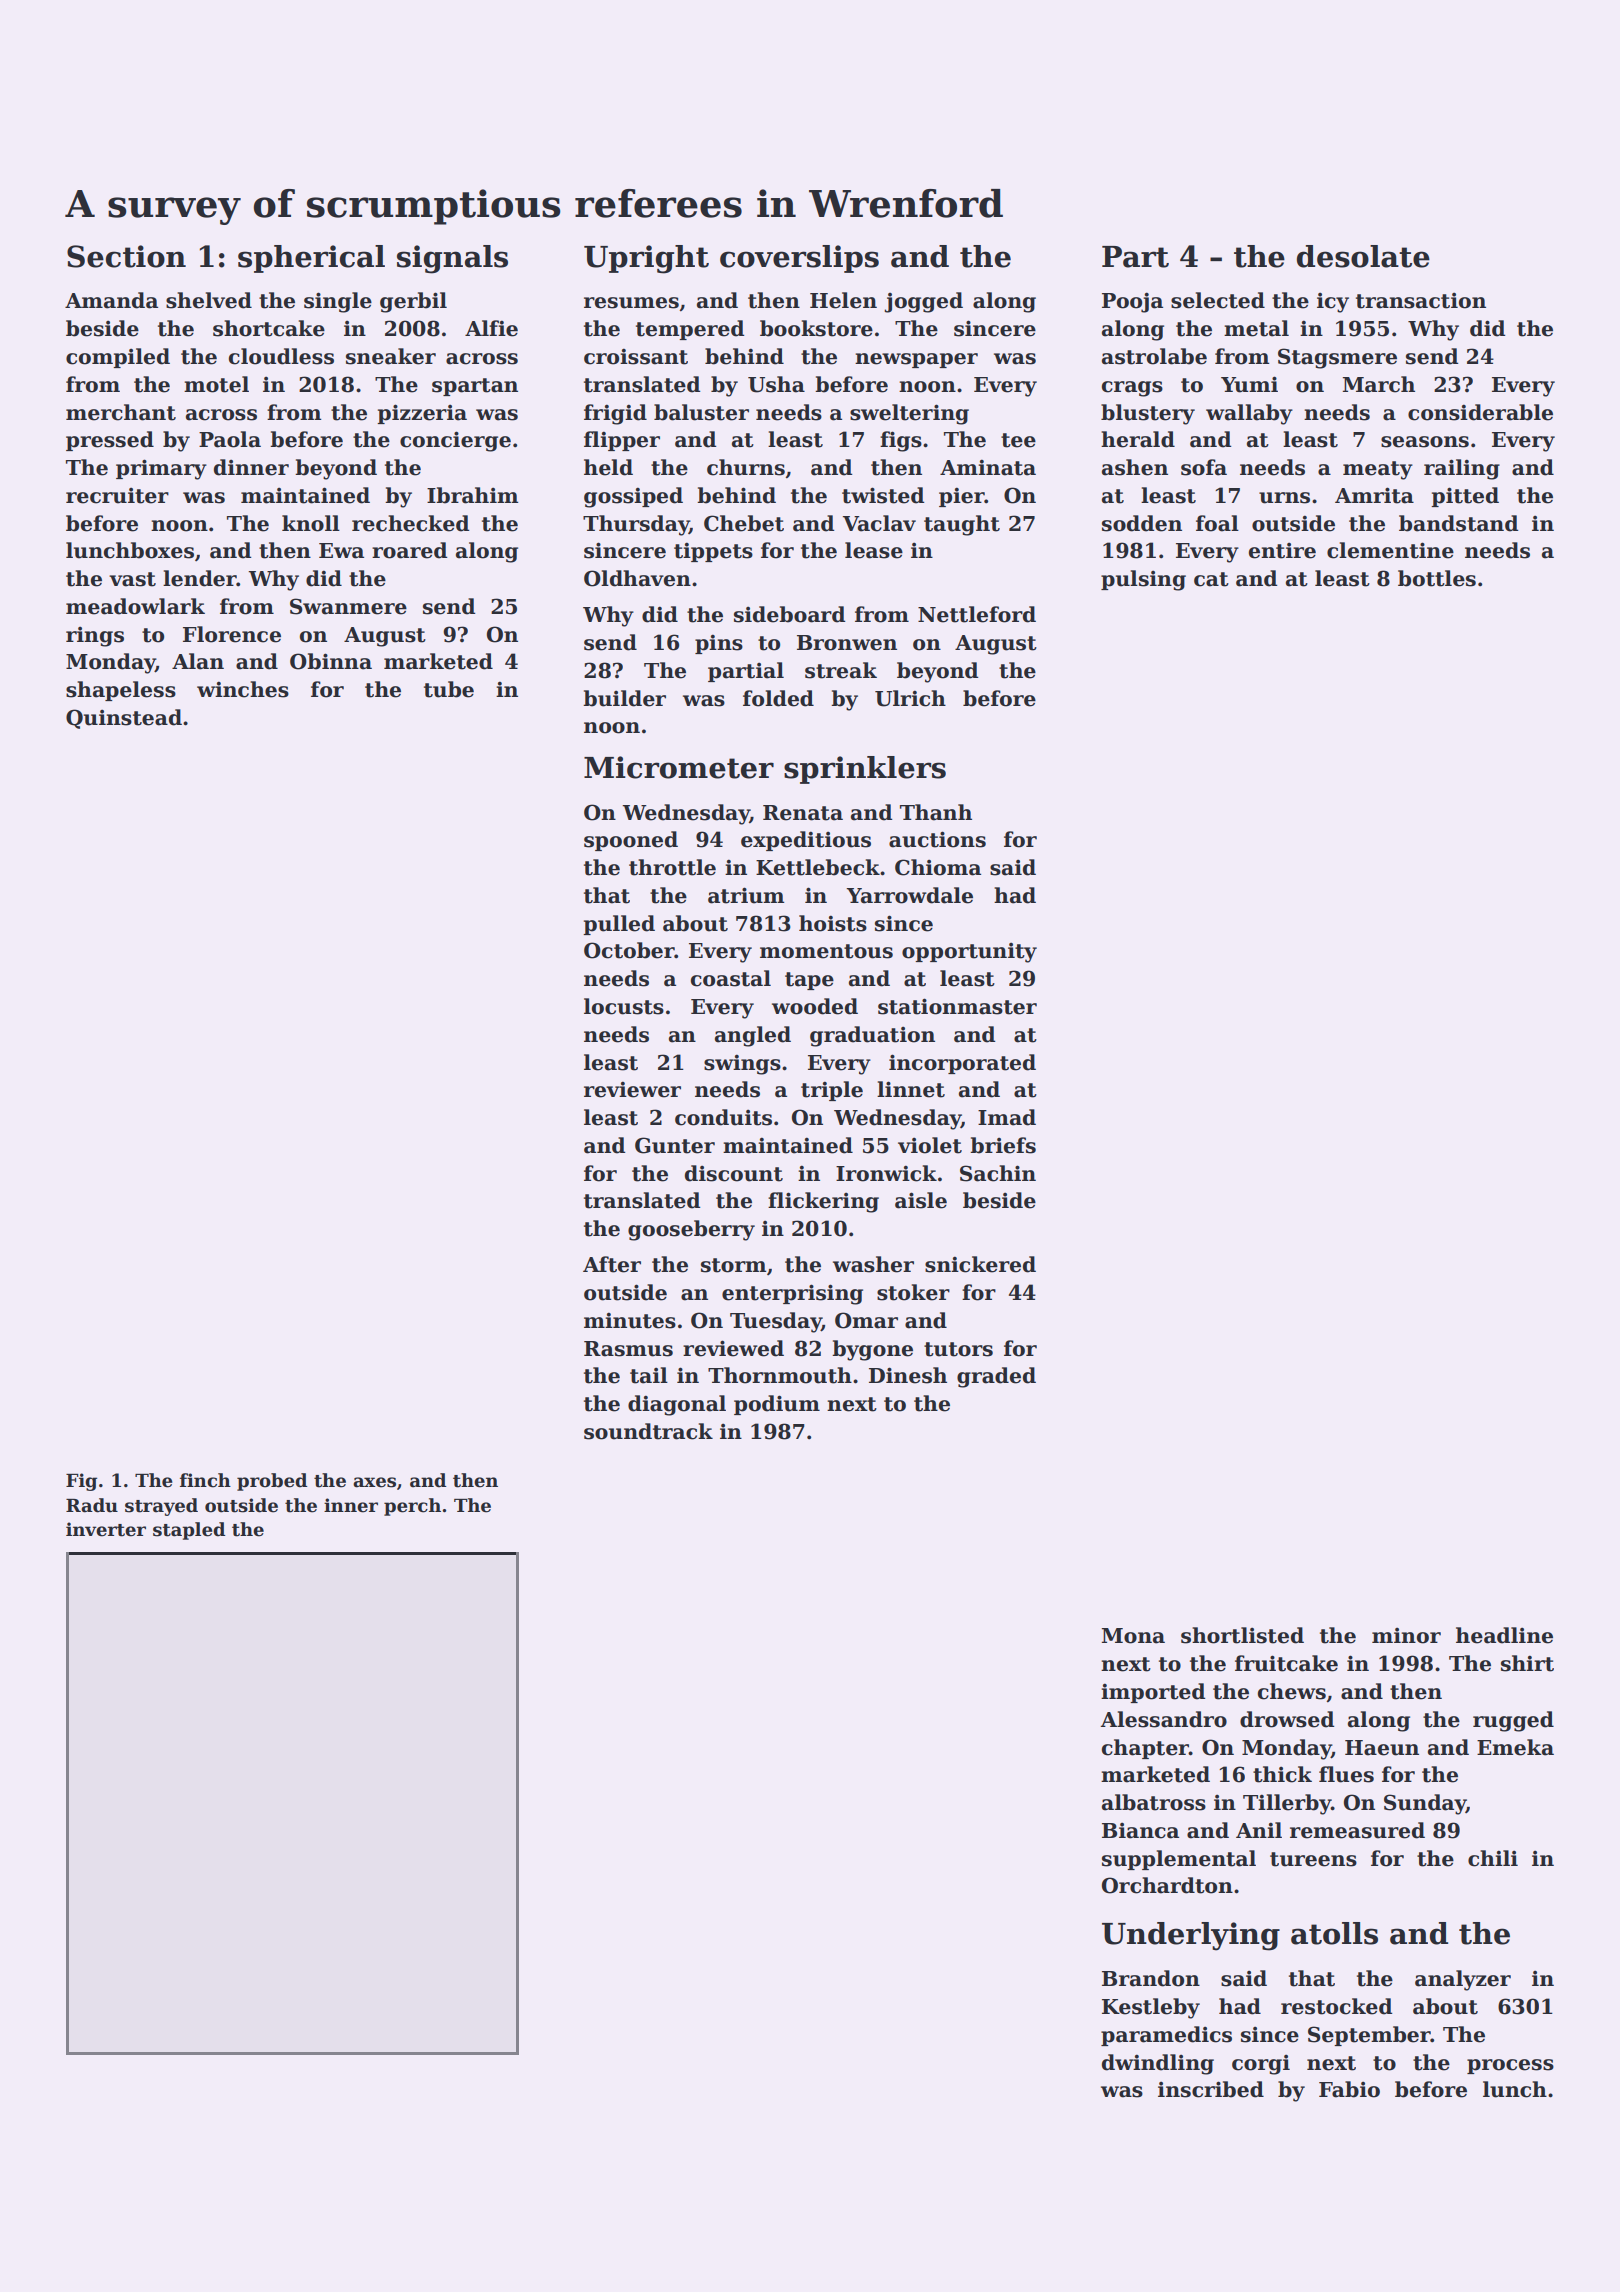 The width and height of the image is (1620, 2292). What do you see at coordinates (106, 1529) in the image?
I see `inverter` at bounding box center [106, 1529].
